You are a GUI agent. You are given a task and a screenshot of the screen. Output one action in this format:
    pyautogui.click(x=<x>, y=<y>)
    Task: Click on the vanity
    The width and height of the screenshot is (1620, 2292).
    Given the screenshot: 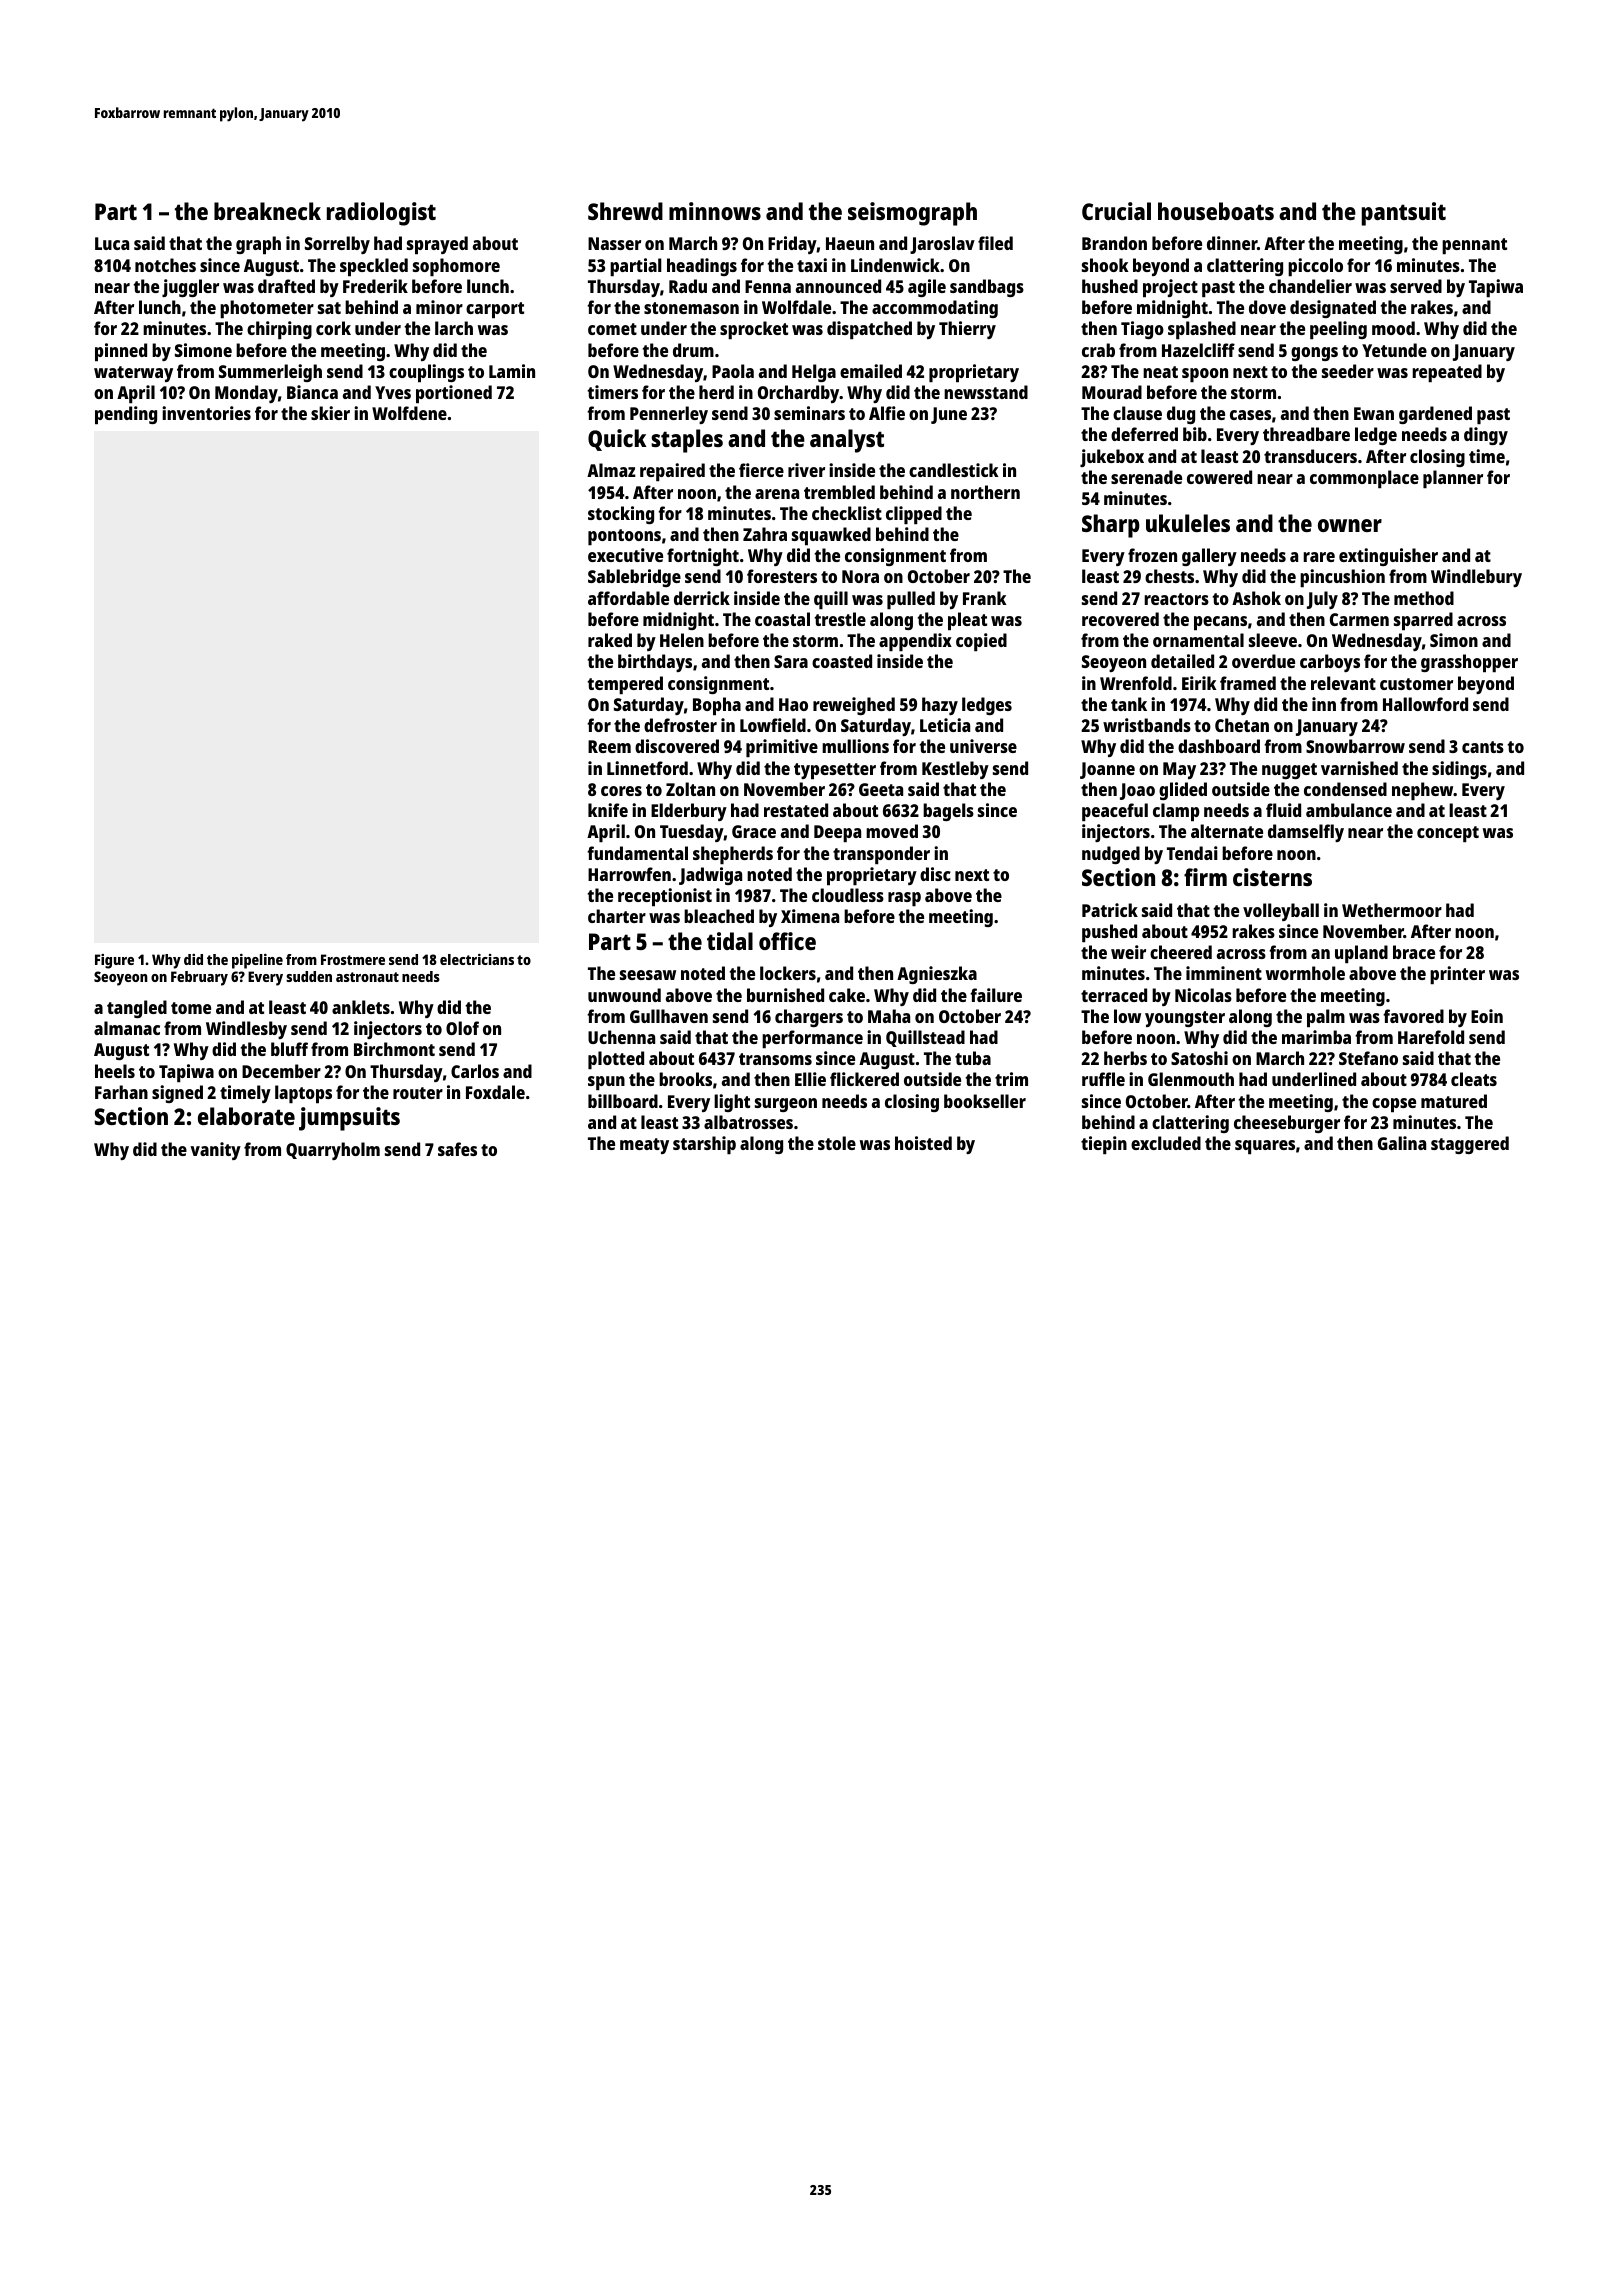 What is the action you would take?
    pyautogui.click(x=215, y=1151)
